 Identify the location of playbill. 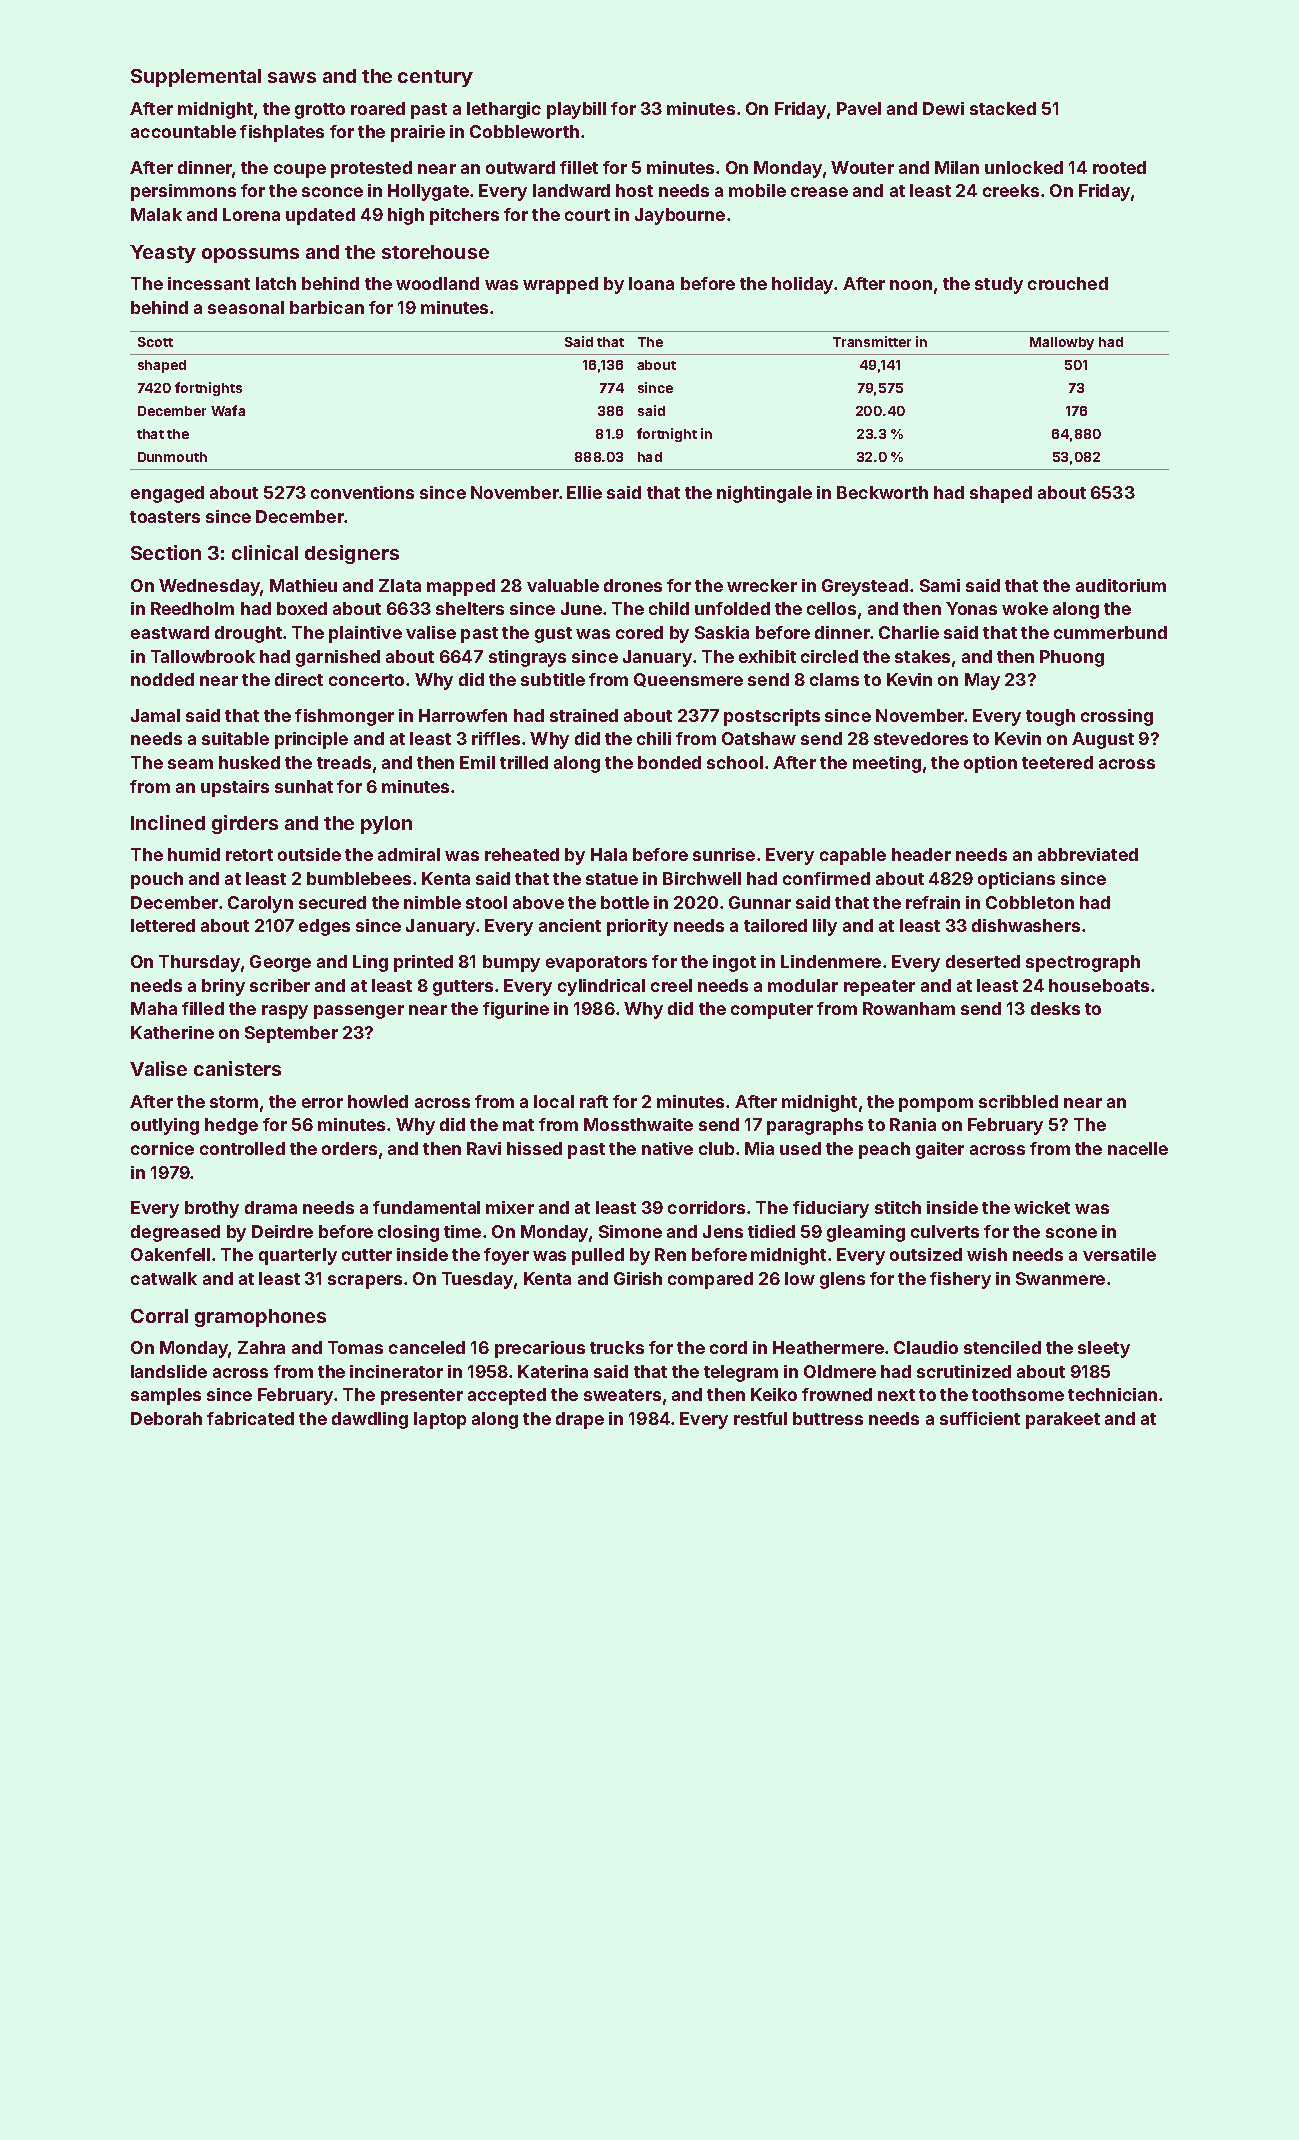
(576, 110).
